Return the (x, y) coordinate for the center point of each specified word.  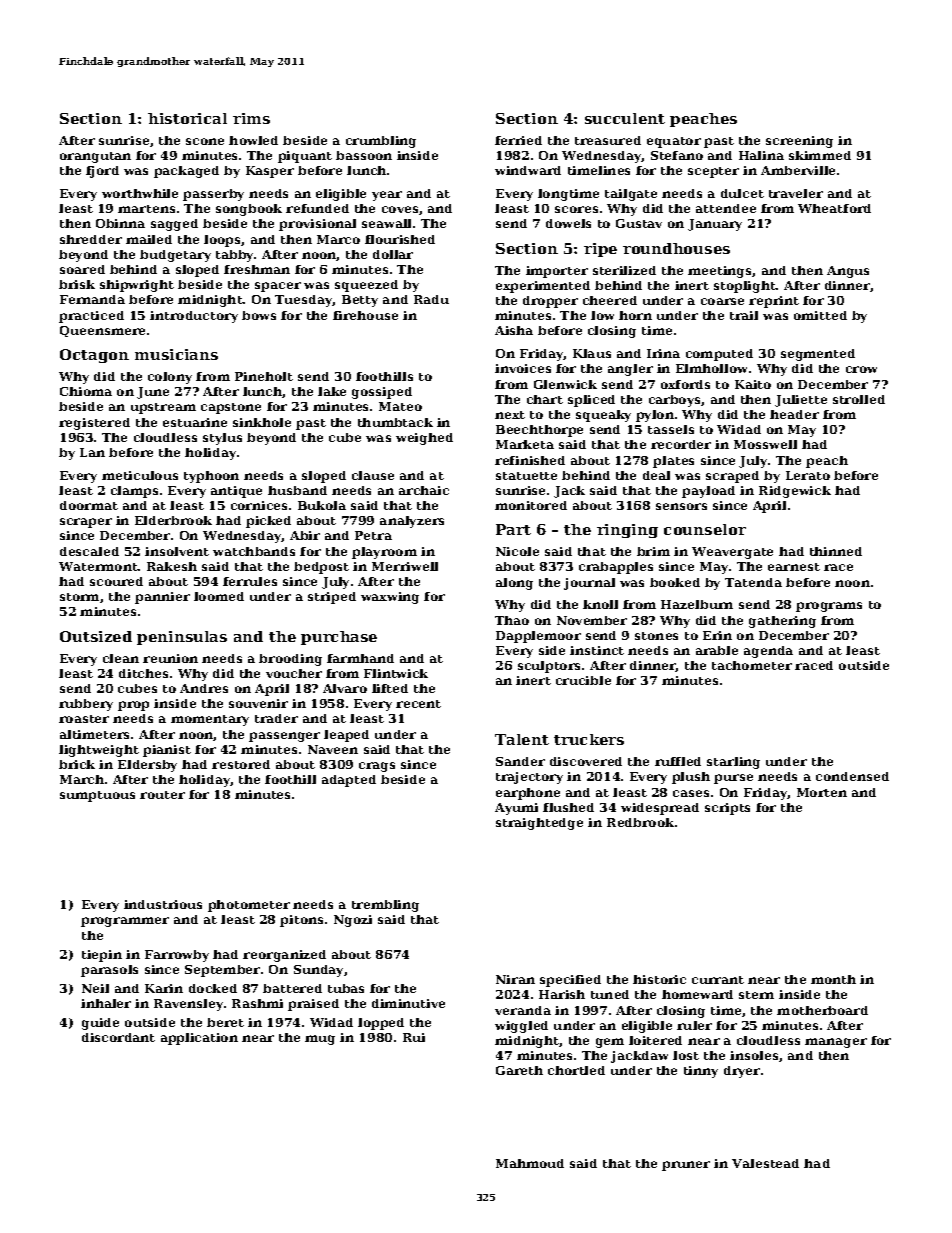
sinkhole (262, 422)
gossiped (382, 393)
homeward (697, 994)
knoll (600, 604)
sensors (681, 506)
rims (251, 118)
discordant (118, 1037)
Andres (204, 688)
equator (674, 142)
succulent (625, 118)
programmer (125, 922)
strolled (859, 399)
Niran (515, 979)
